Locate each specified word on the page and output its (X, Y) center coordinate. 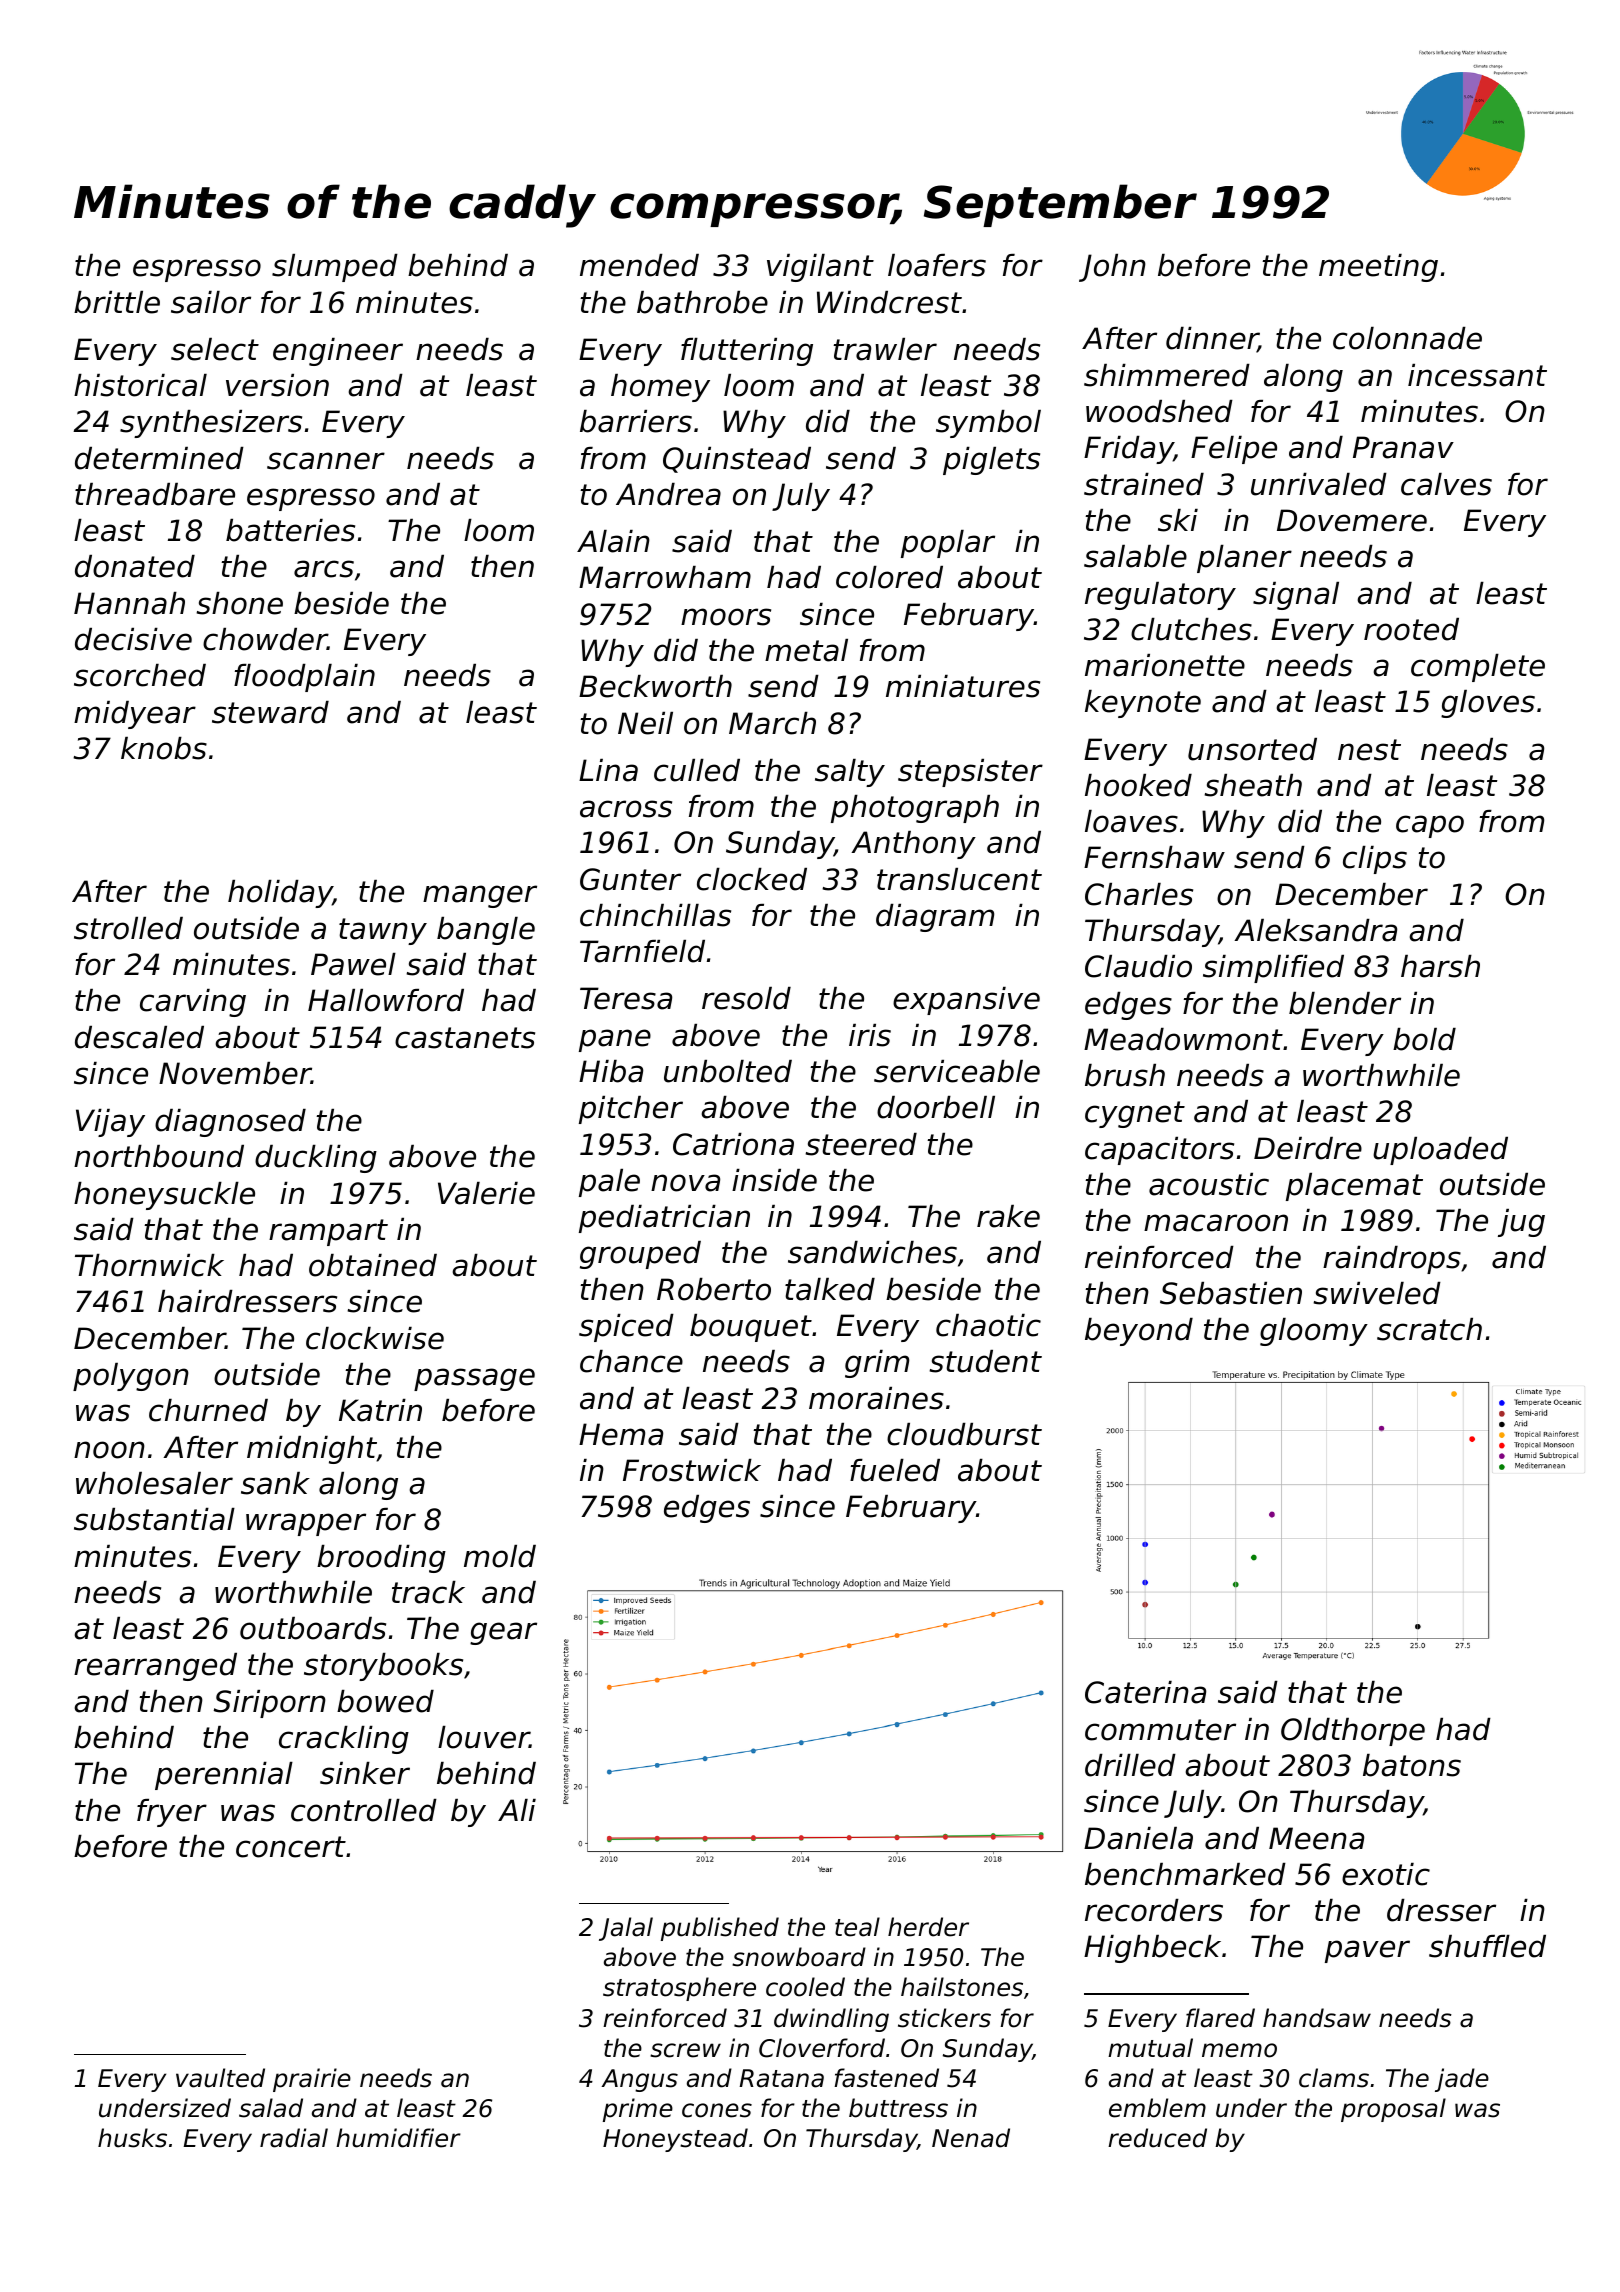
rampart (328, 1232)
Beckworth (655, 686)
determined (159, 458)
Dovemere (1352, 520)
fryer (172, 1813)
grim (877, 1364)
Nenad (971, 2138)
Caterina (1145, 1692)
